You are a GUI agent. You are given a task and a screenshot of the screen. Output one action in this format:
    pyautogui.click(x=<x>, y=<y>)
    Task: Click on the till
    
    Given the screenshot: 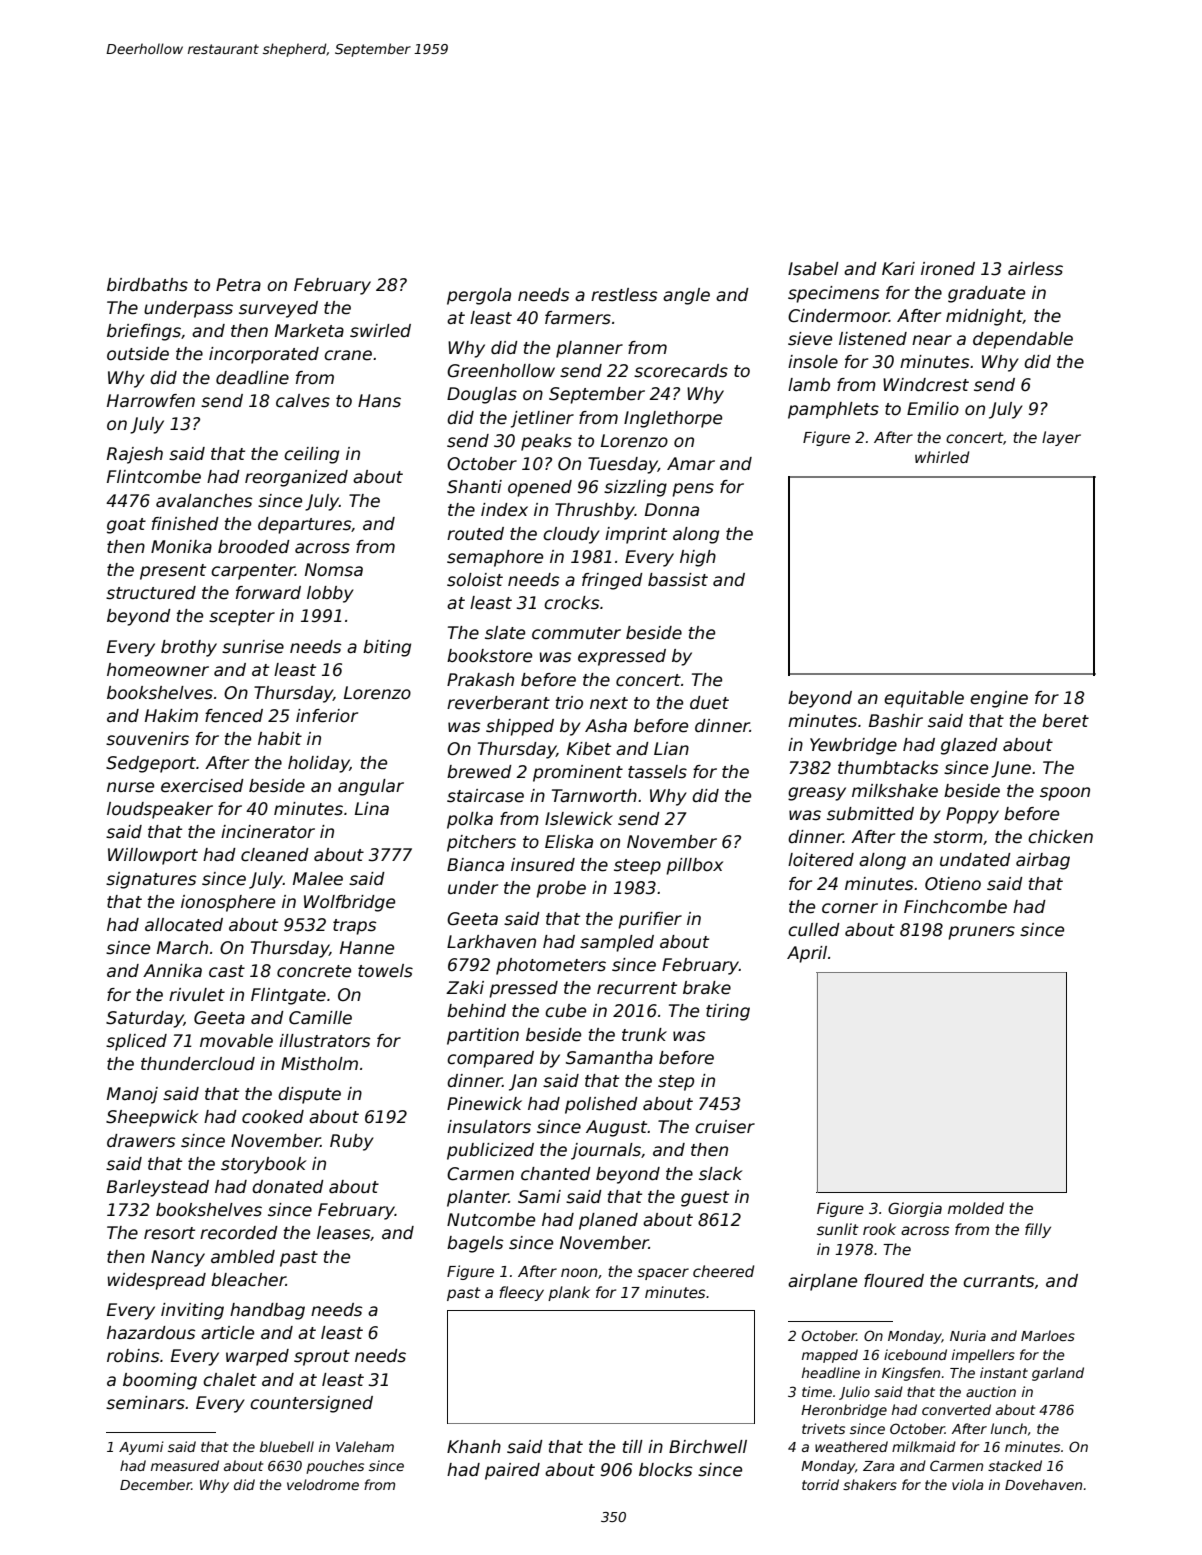 What is the action you would take?
    pyautogui.click(x=633, y=1446)
